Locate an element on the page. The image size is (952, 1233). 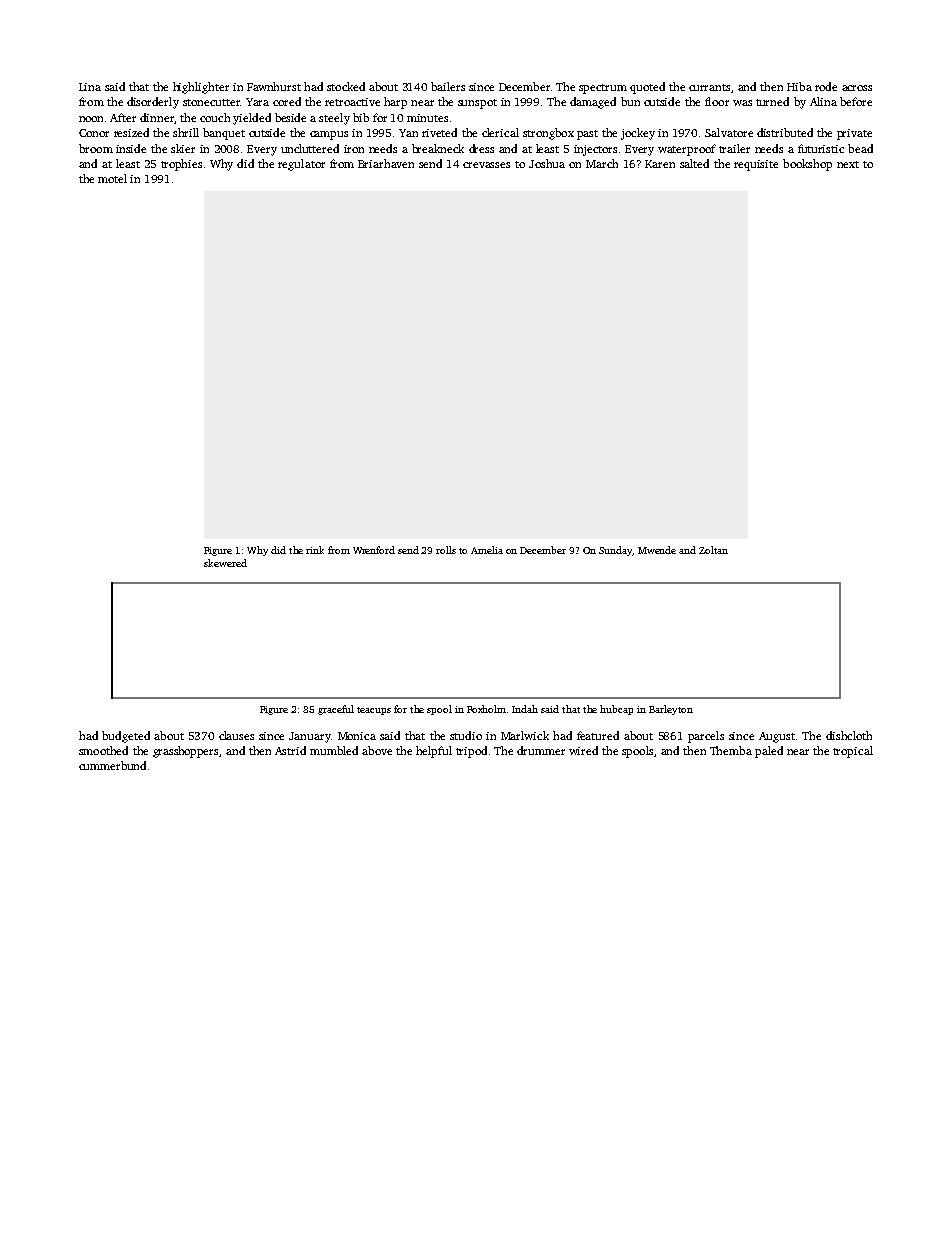
Fawnhurst is located at coordinates (274, 86).
